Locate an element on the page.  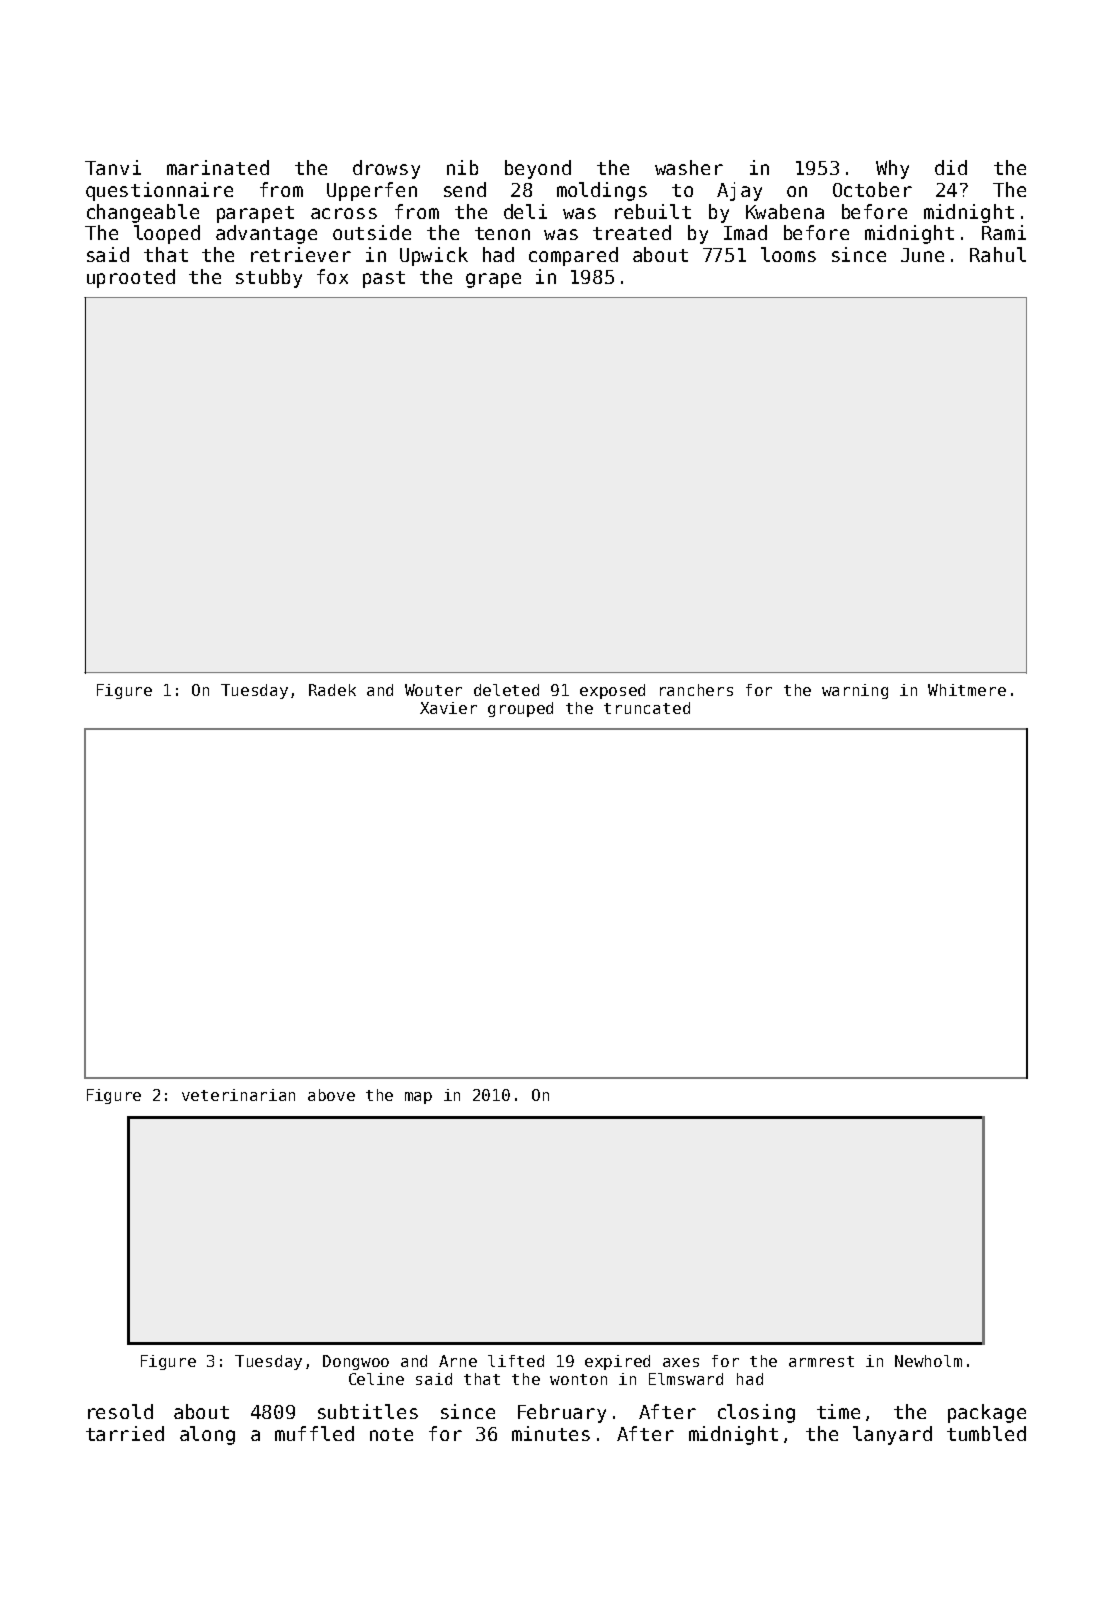
Radek is located at coordinates (332, 690).
